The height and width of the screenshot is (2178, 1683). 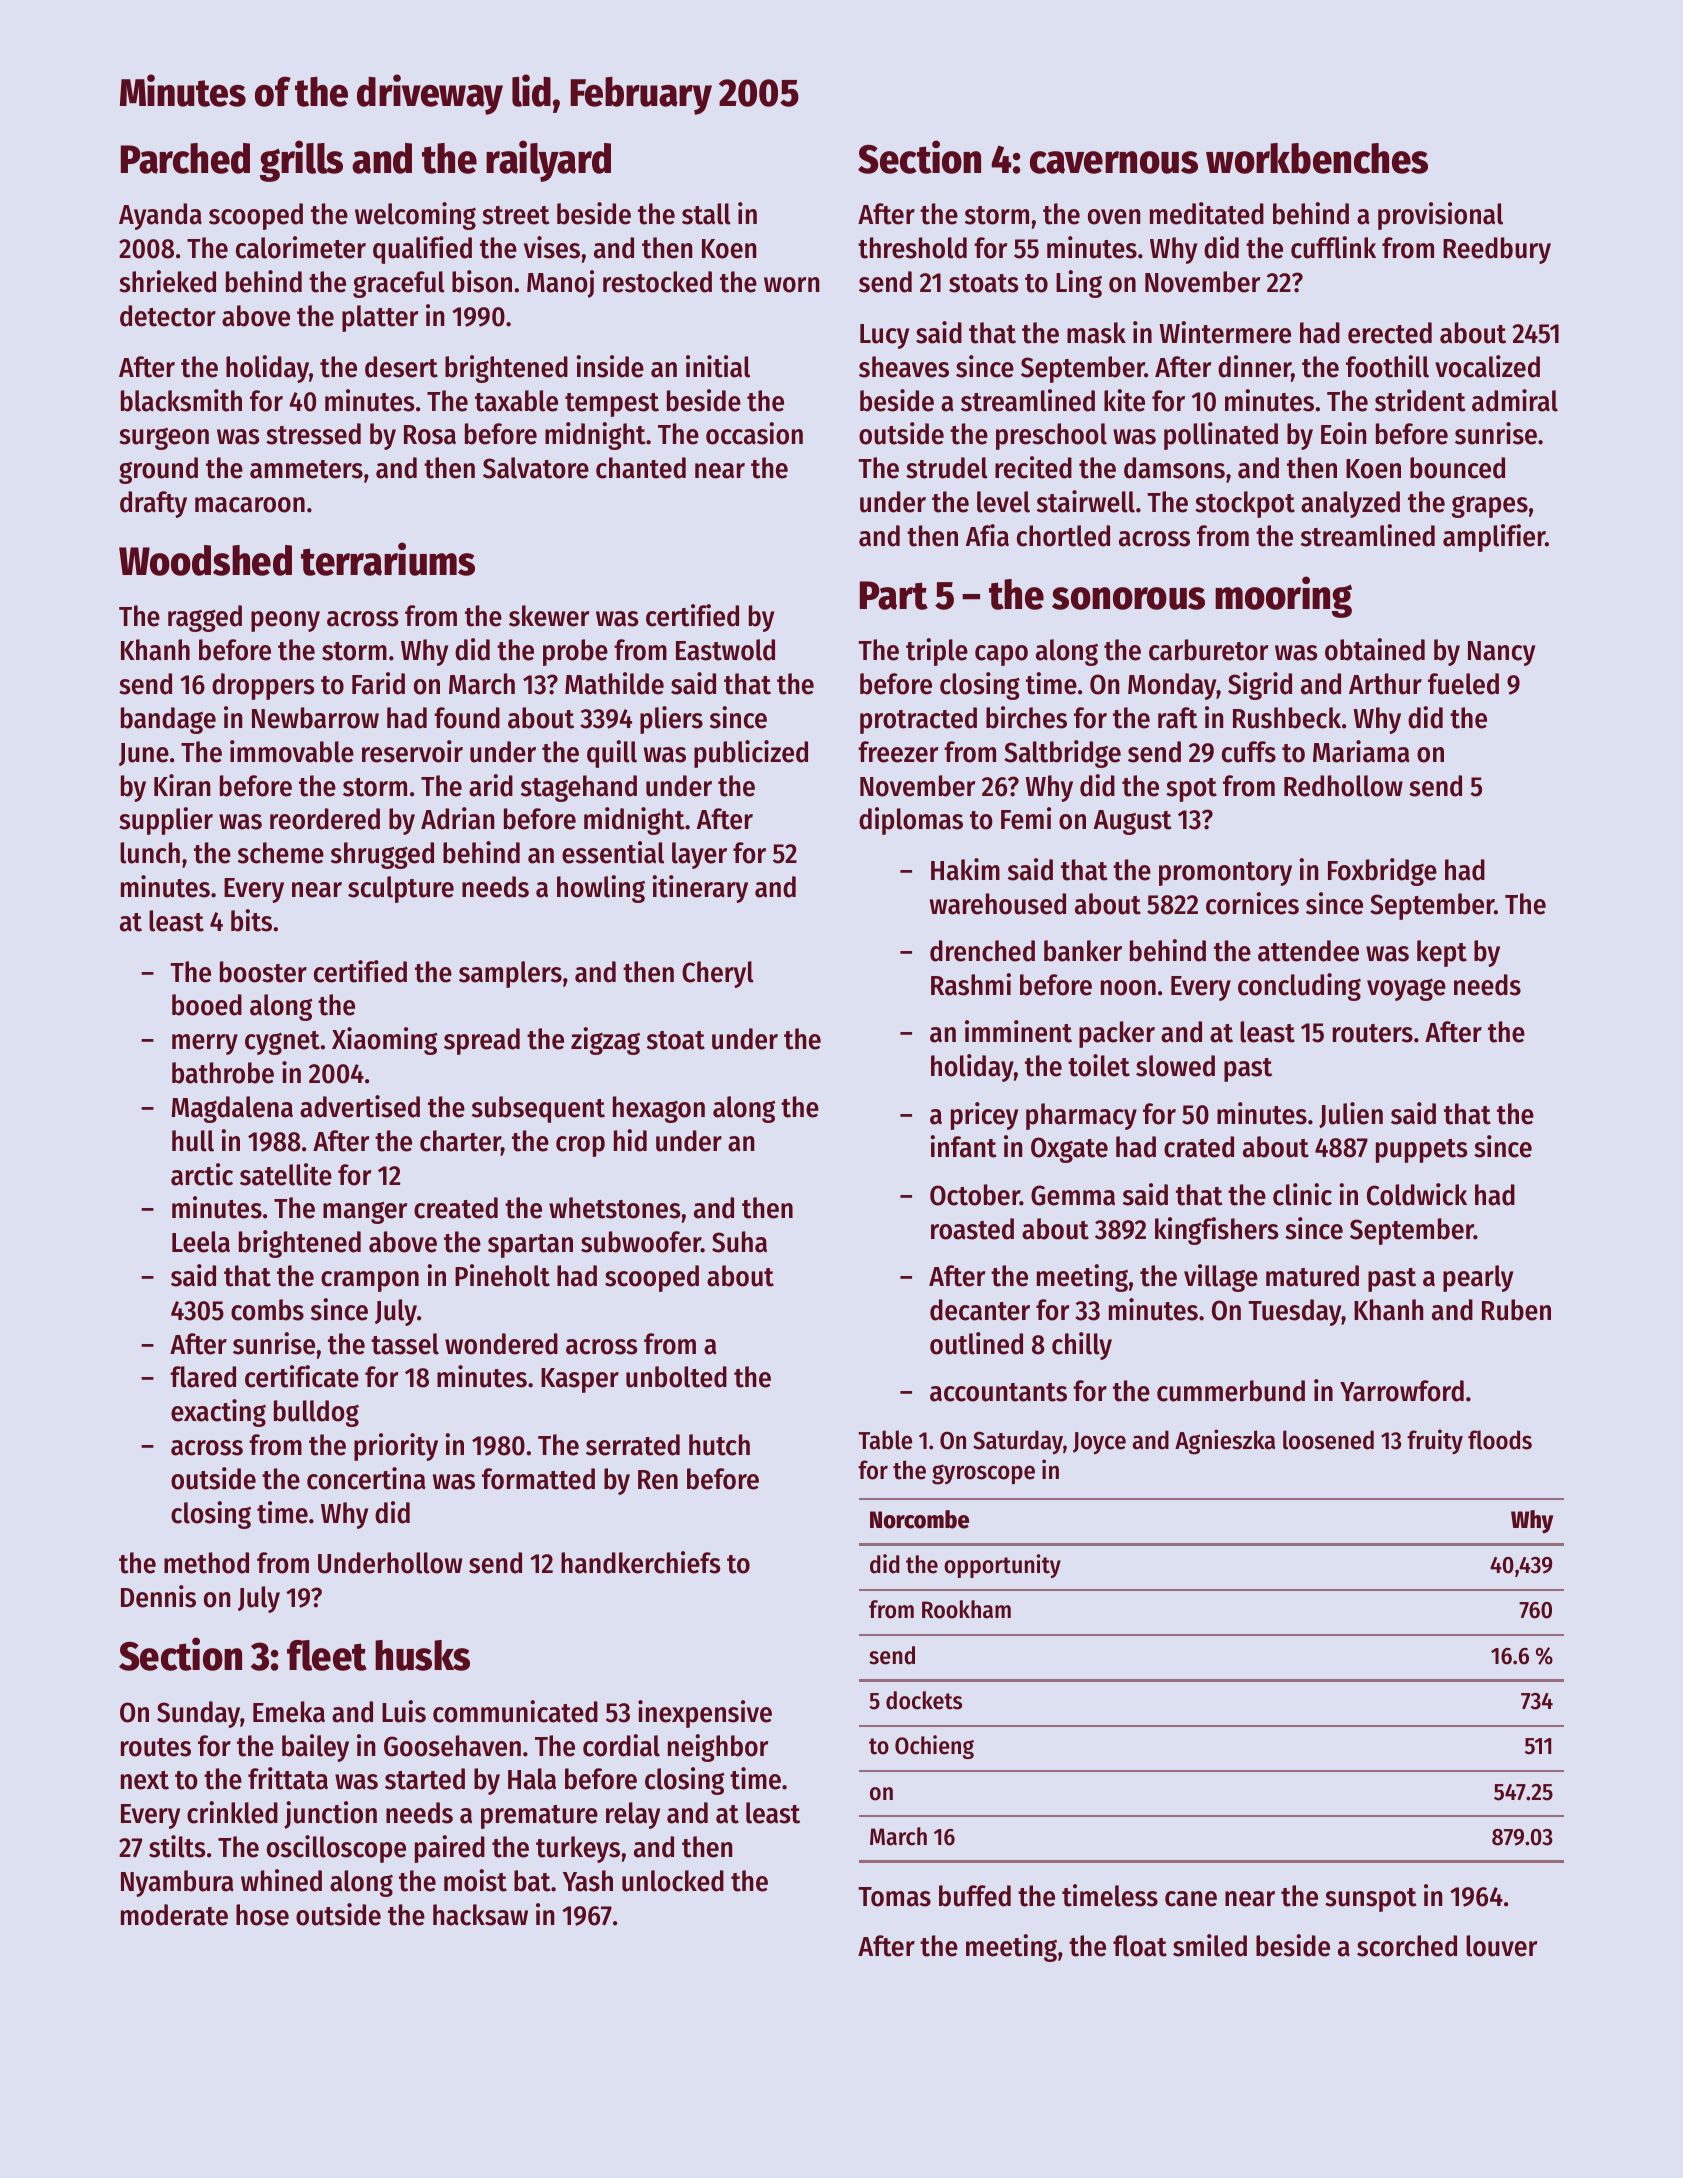 I want to click on terrariums, so click(x=388, y=559).
